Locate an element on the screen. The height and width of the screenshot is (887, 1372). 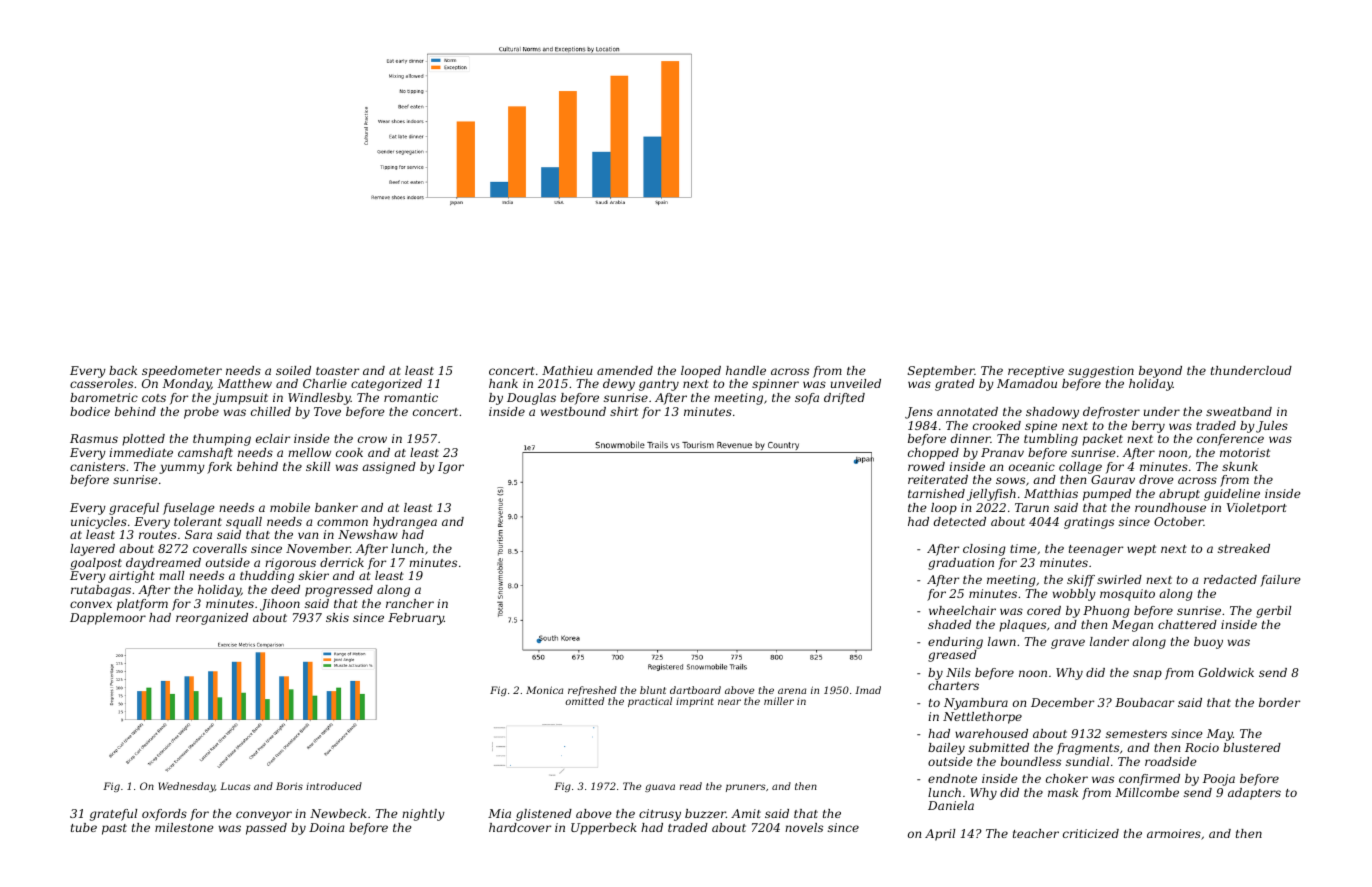
grateful is located at coordinates (113, 815).
